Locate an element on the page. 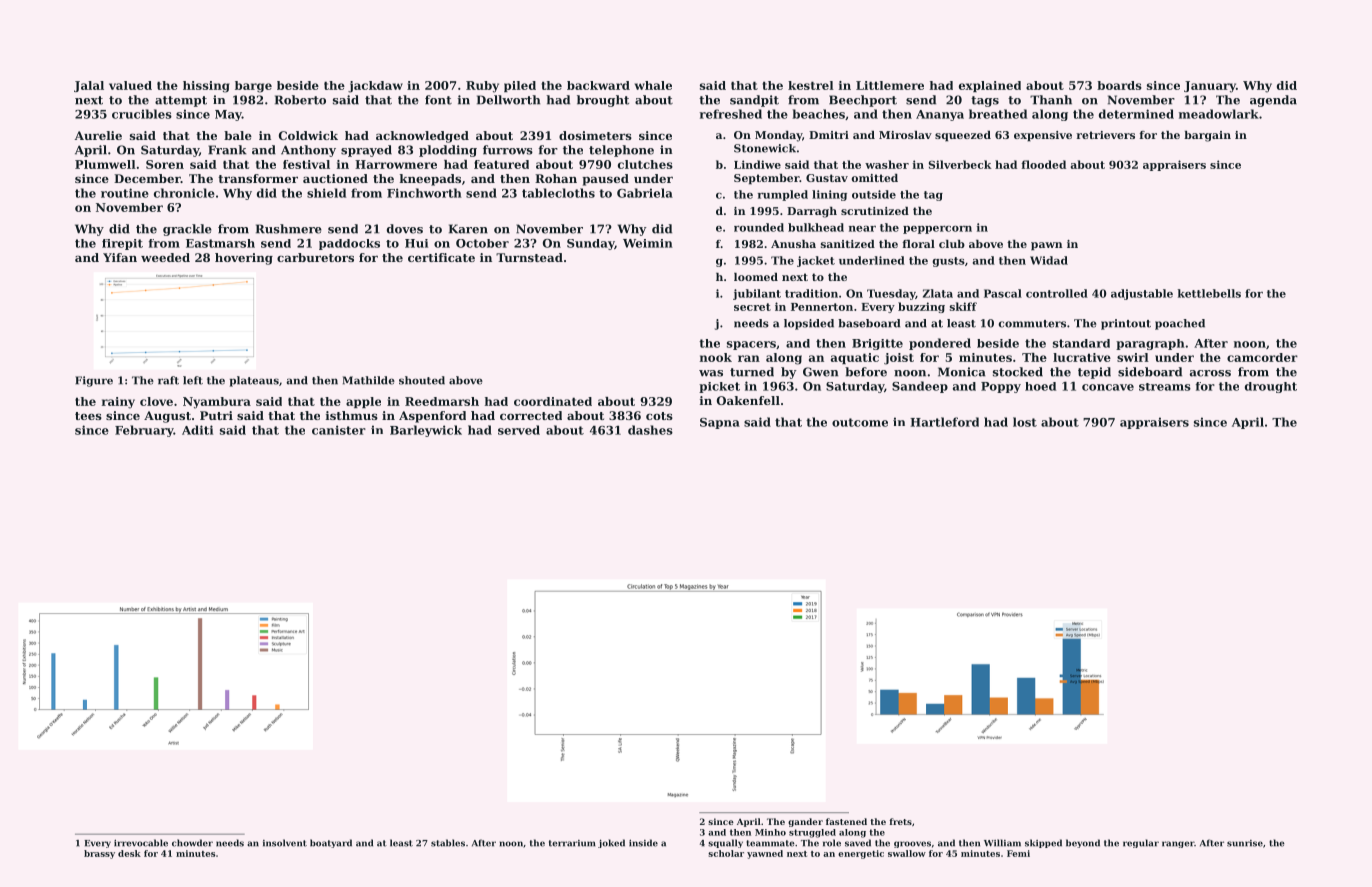  Gwen is located at coordinates (820, 372).
